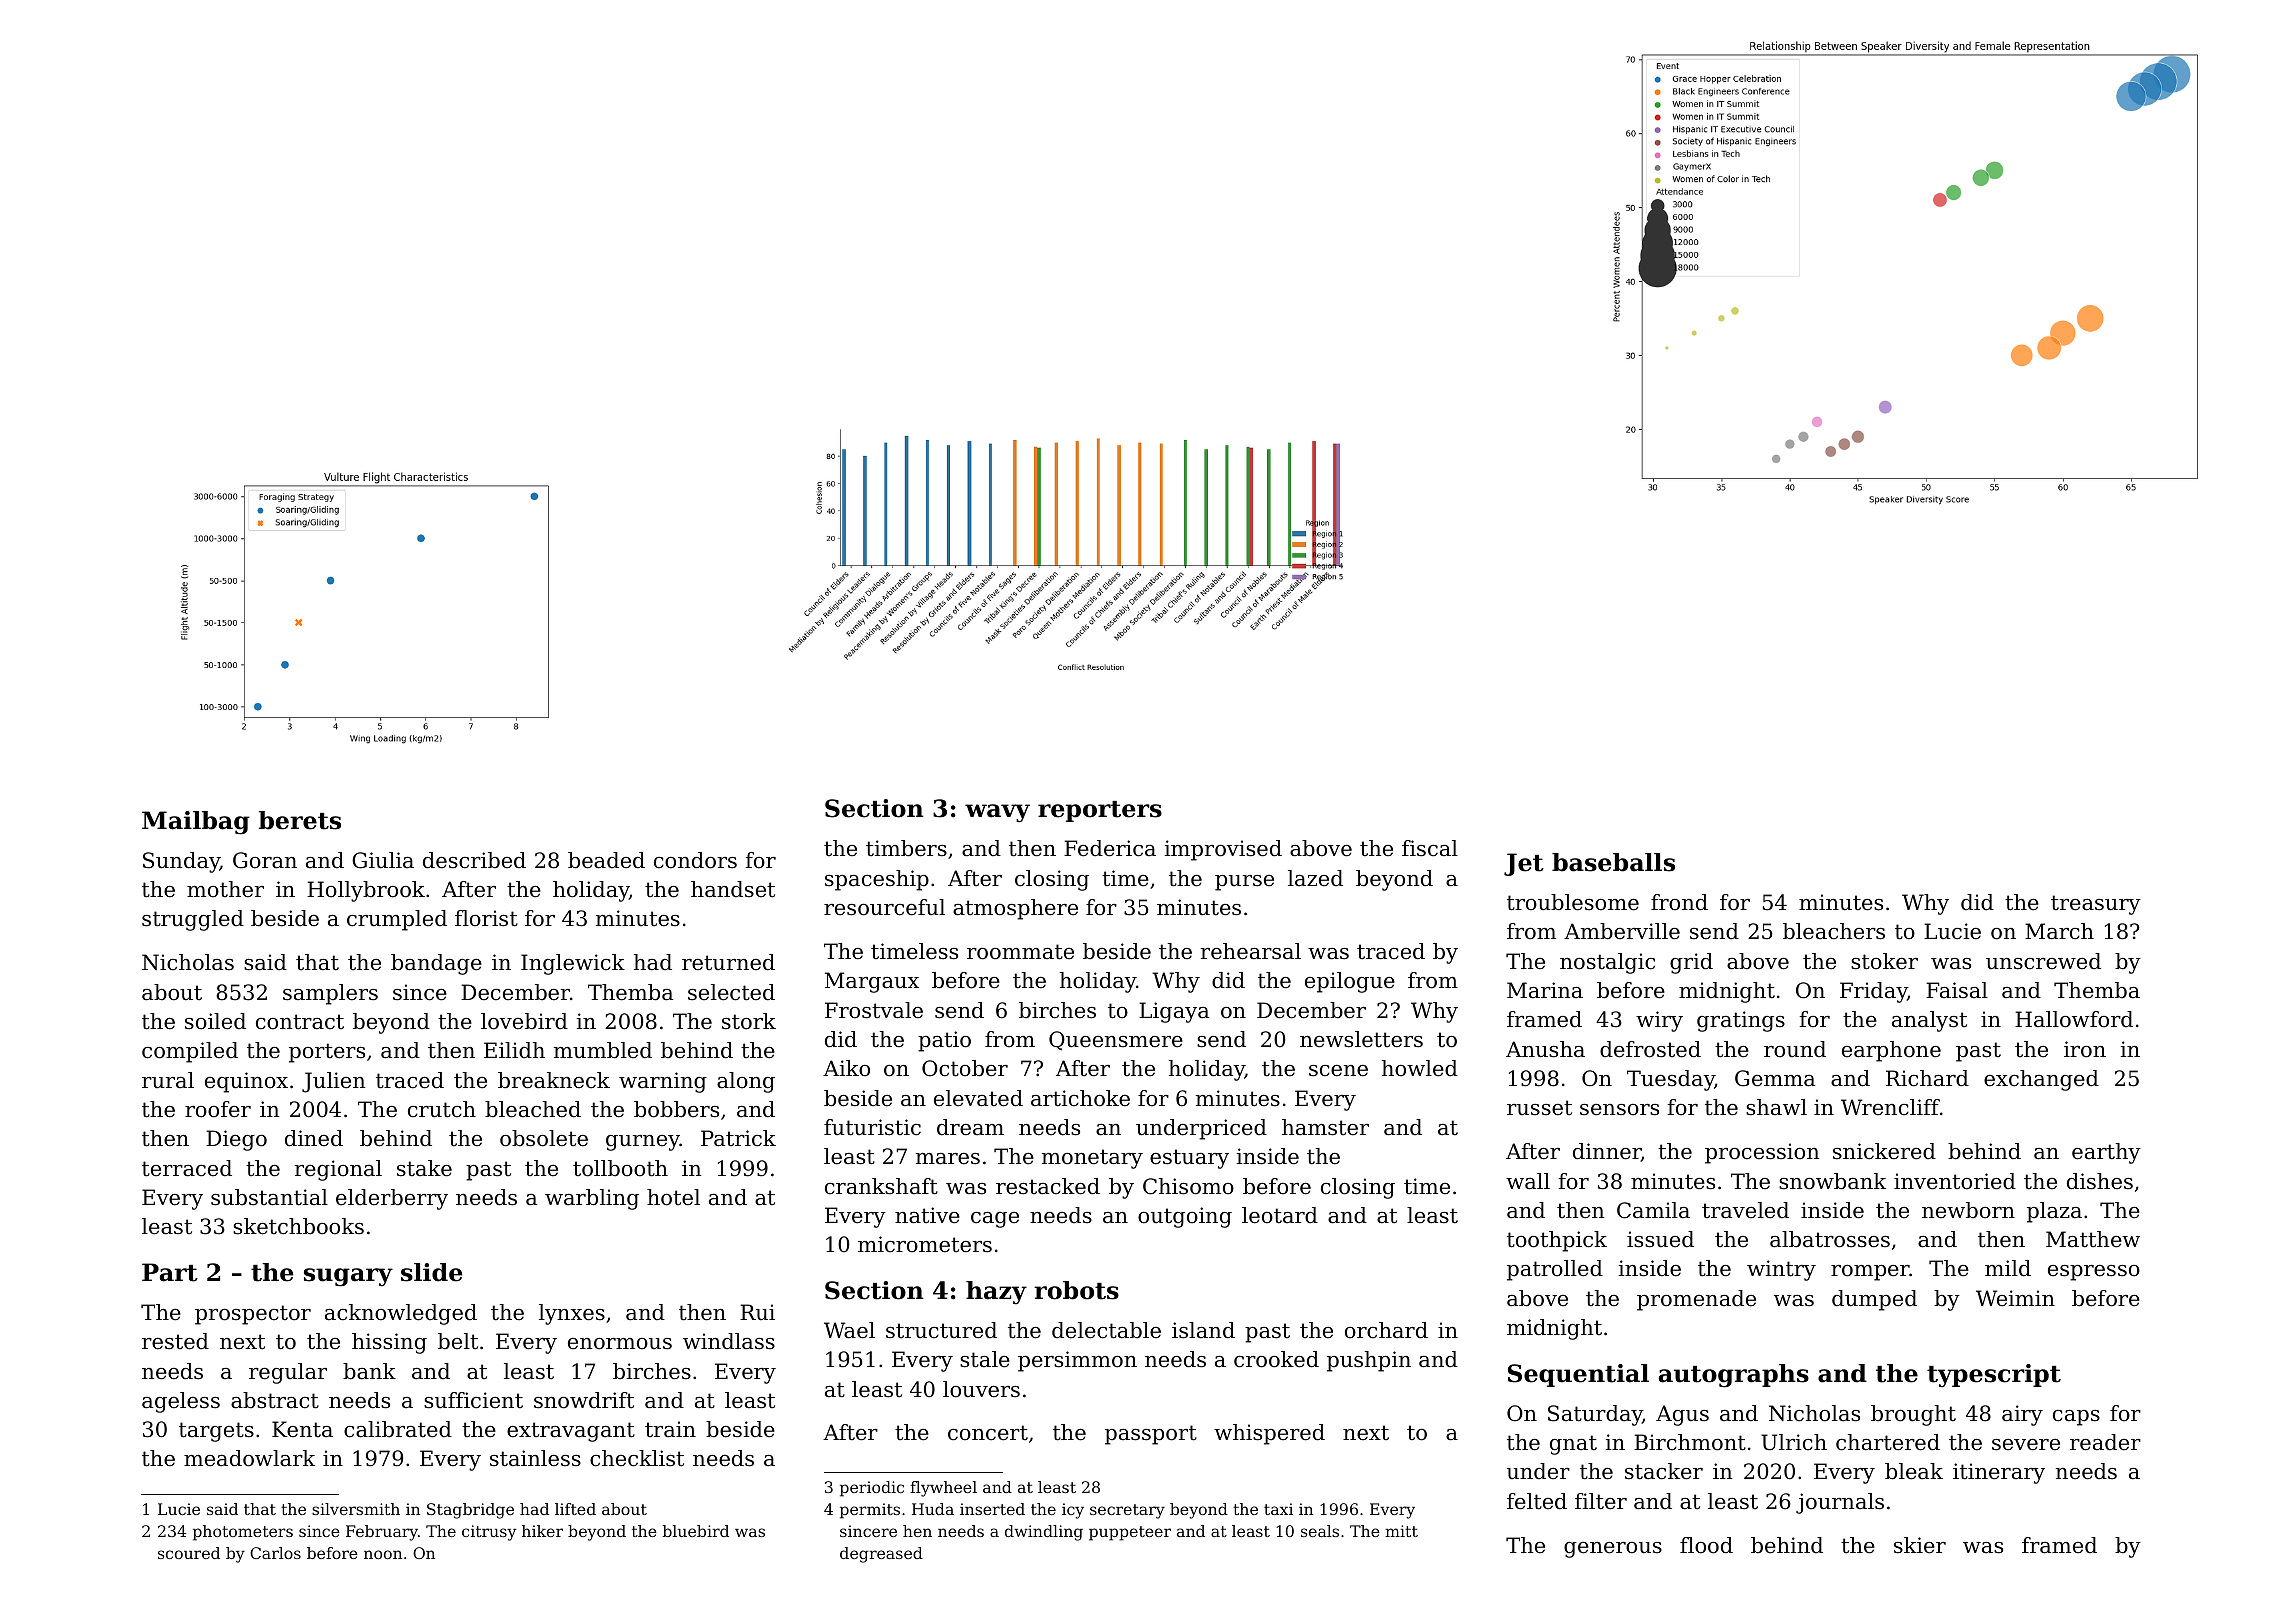 Image resolution: width=2282 pixels, height=1614 pixels. I want to click on berets, so click(300, 820).
